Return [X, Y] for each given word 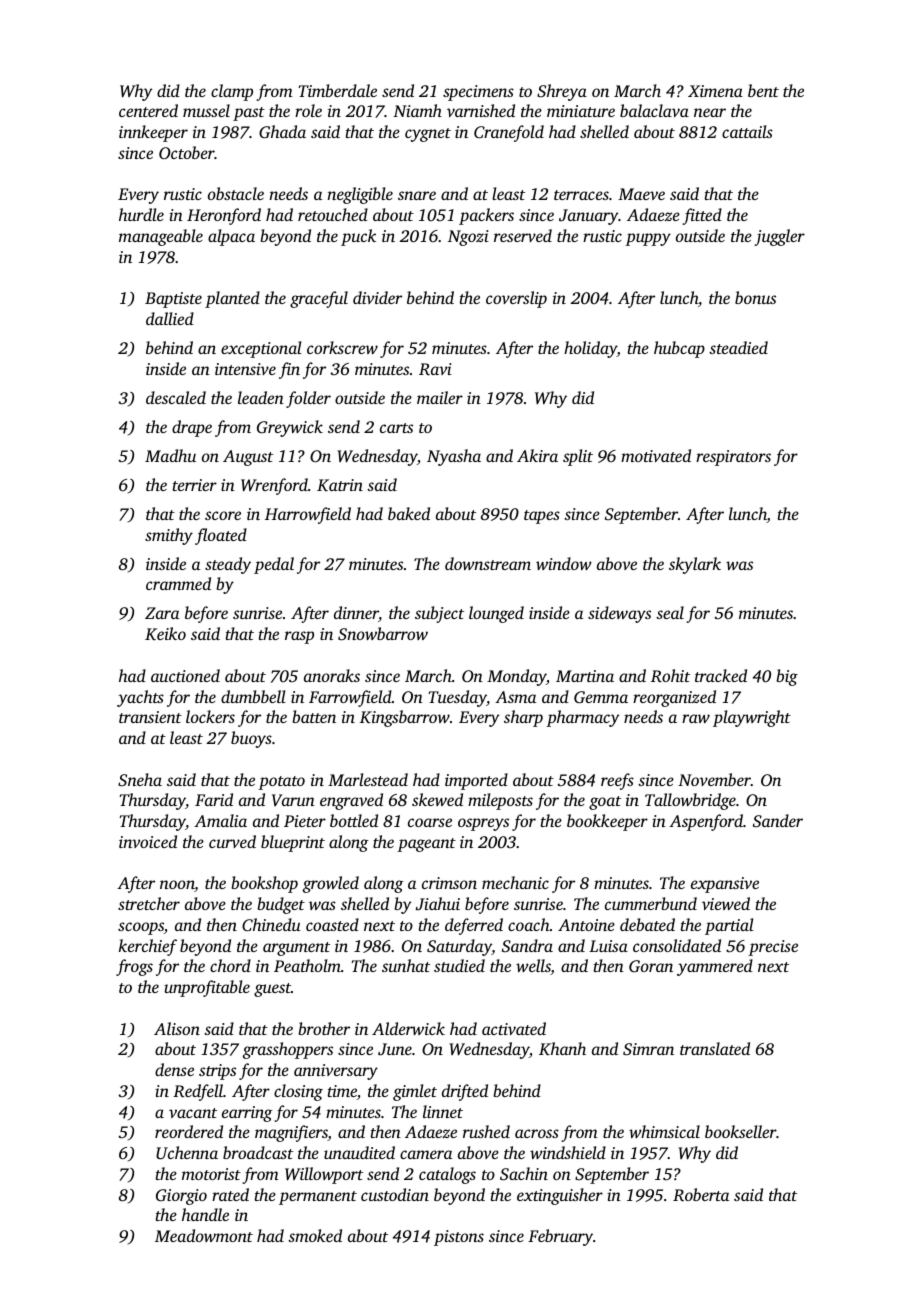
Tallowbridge [690, 801]
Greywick [290, 428]
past [249, 114]
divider [377, 297]
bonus [755, 297]
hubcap [679, 349]
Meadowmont [204, 1235]
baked [409, 513]
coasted [332, 924]
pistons [459, 1238]
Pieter [305, 821]
